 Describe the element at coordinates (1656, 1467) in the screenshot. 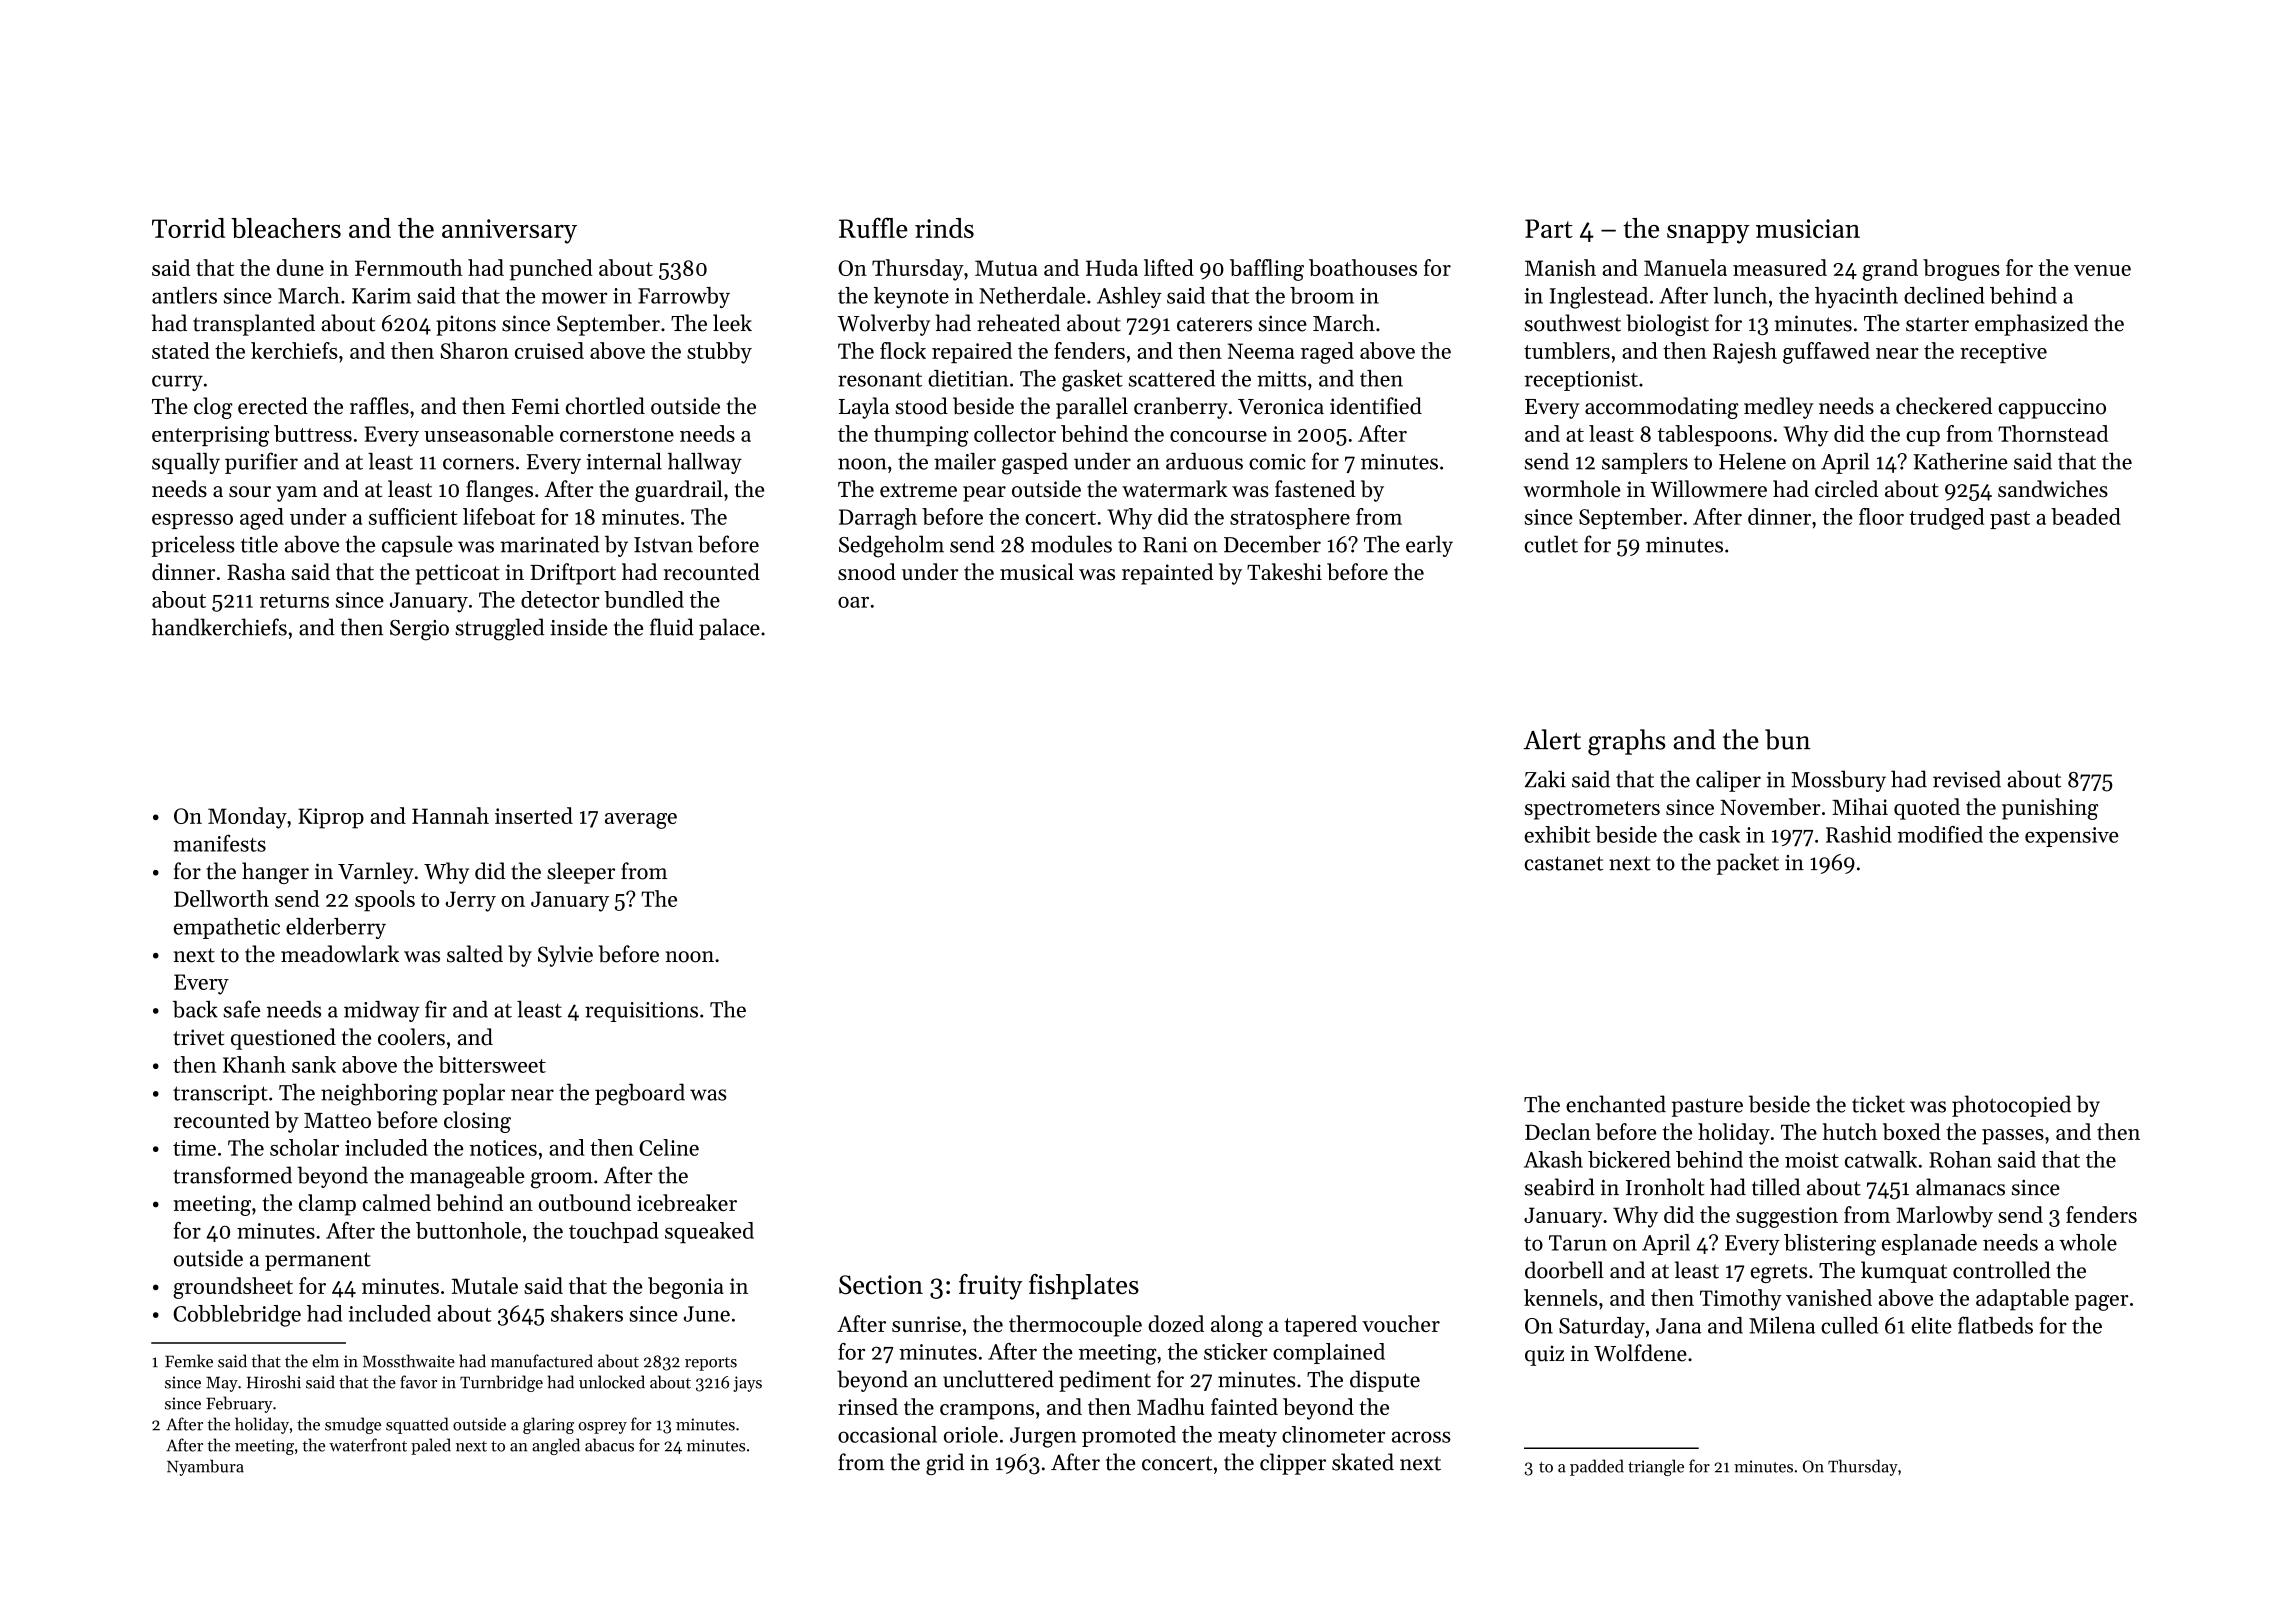

I see `triangle` at that location.
